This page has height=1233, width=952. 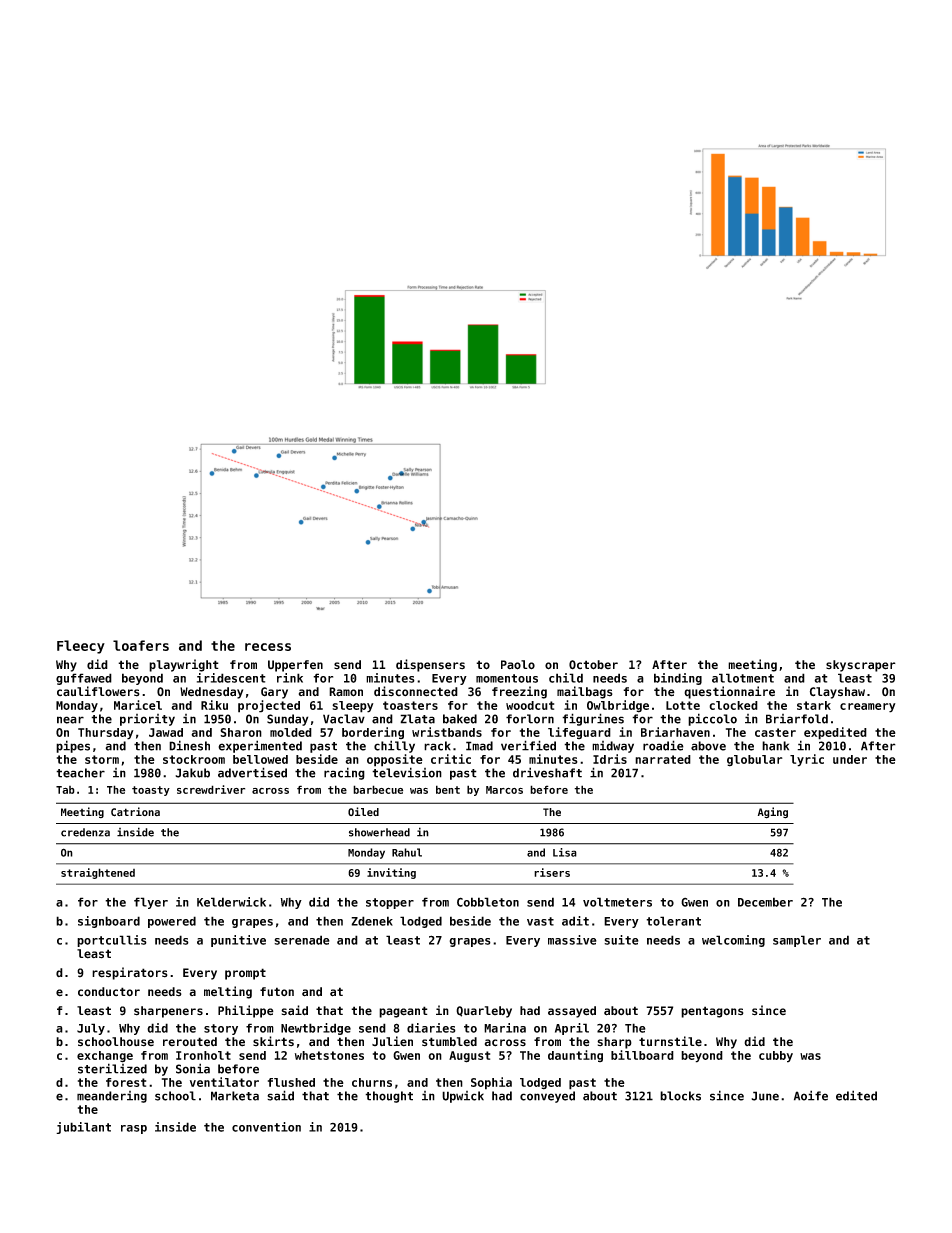 I want to click on Upwick, so click(x=463, y=1097).
